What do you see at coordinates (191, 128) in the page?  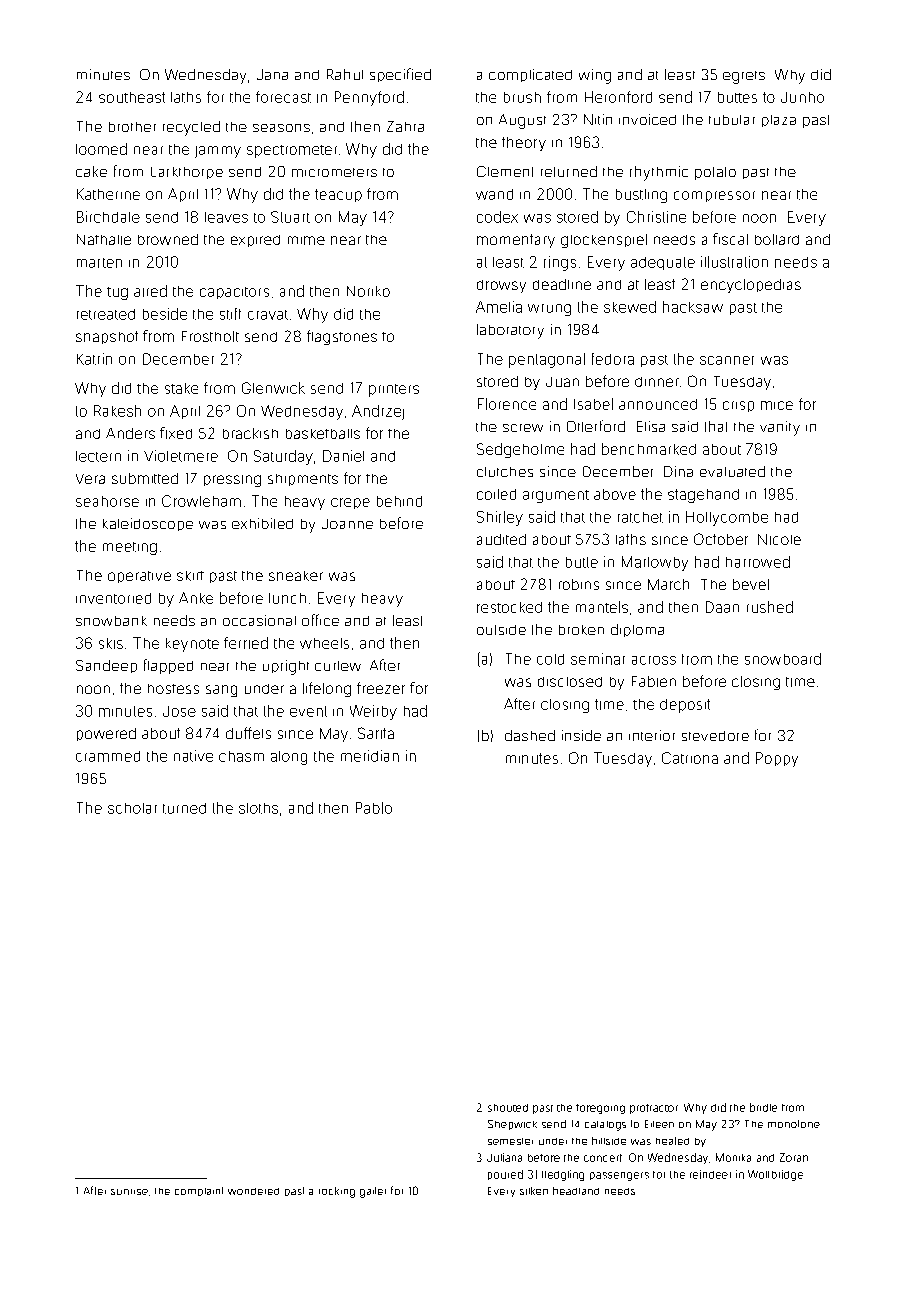 I see `recycled` at bounding box center [191, 128].
